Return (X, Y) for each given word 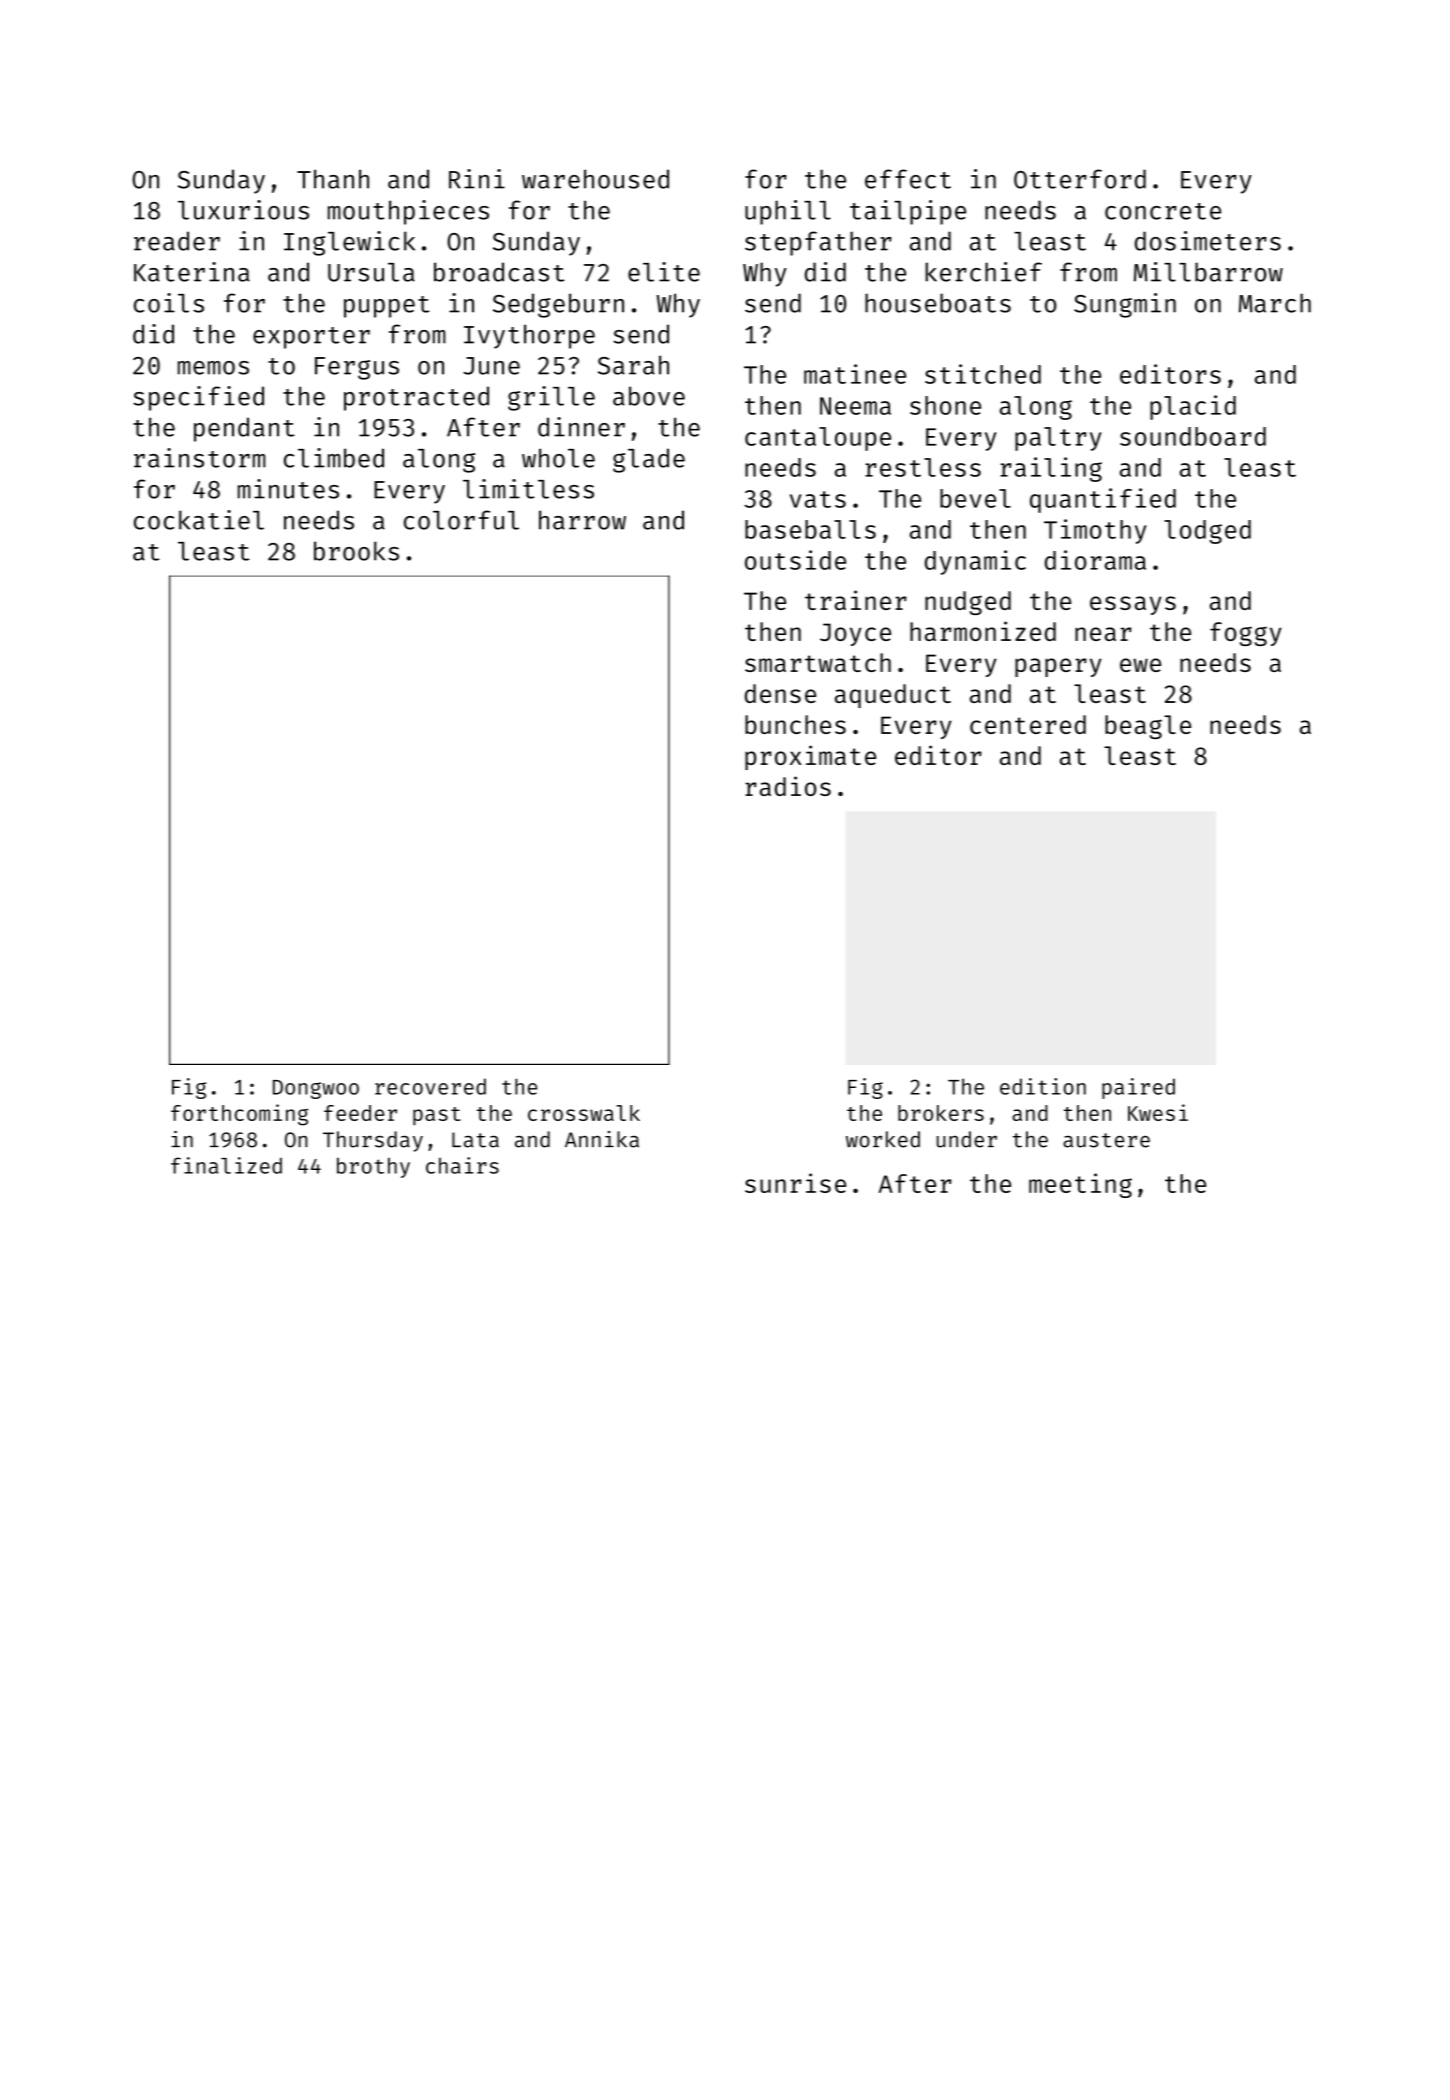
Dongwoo (316, 1089)
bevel (975, 498)
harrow (582, 520)
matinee (855, 374)
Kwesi (1158, 1112)
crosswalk (584, 1113)
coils (169, 303)
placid (1193, 407)
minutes (288, 489)
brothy (373, 1167)
